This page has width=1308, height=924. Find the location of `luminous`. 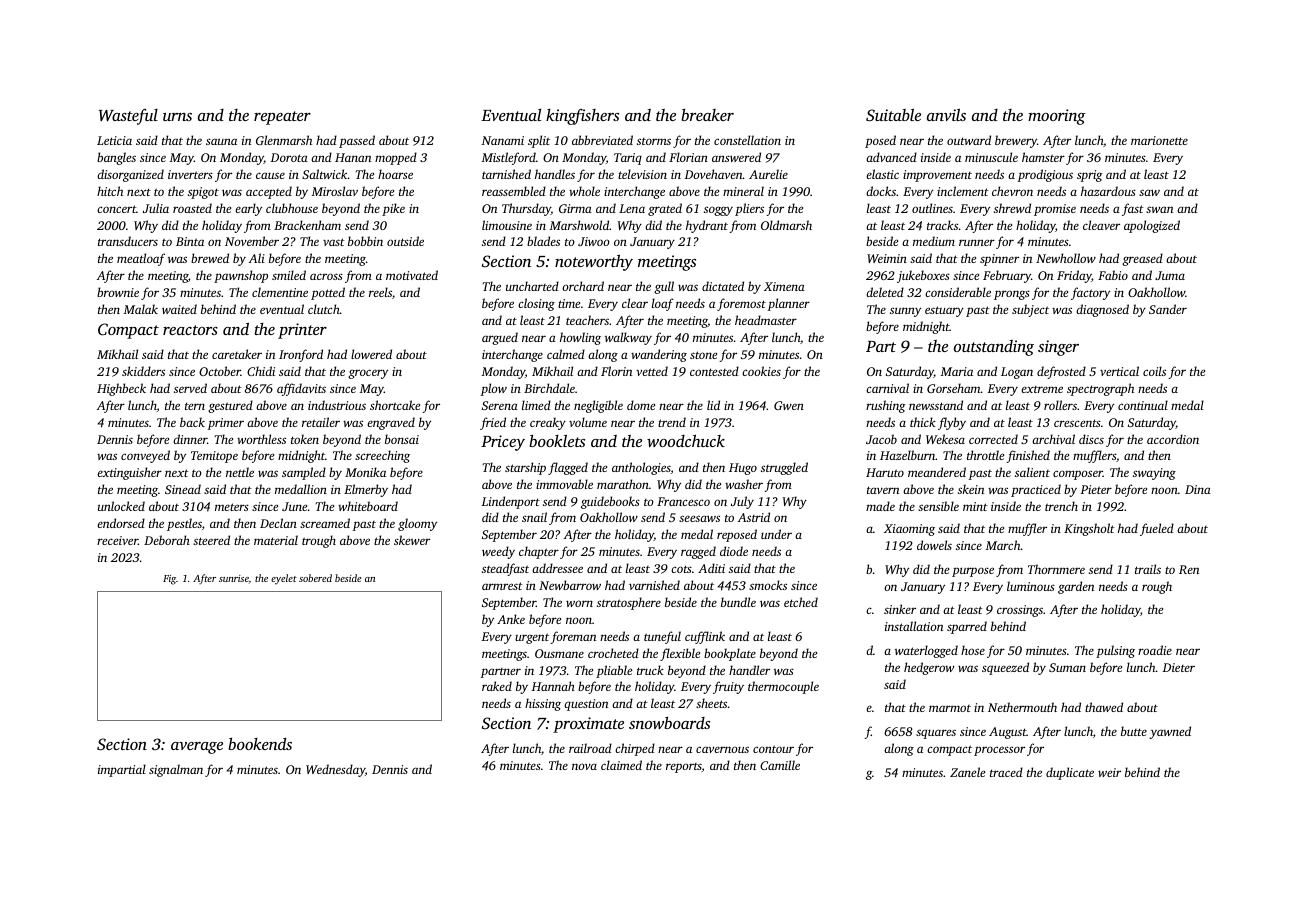

luminous is located at coordinates (1031, 586).
